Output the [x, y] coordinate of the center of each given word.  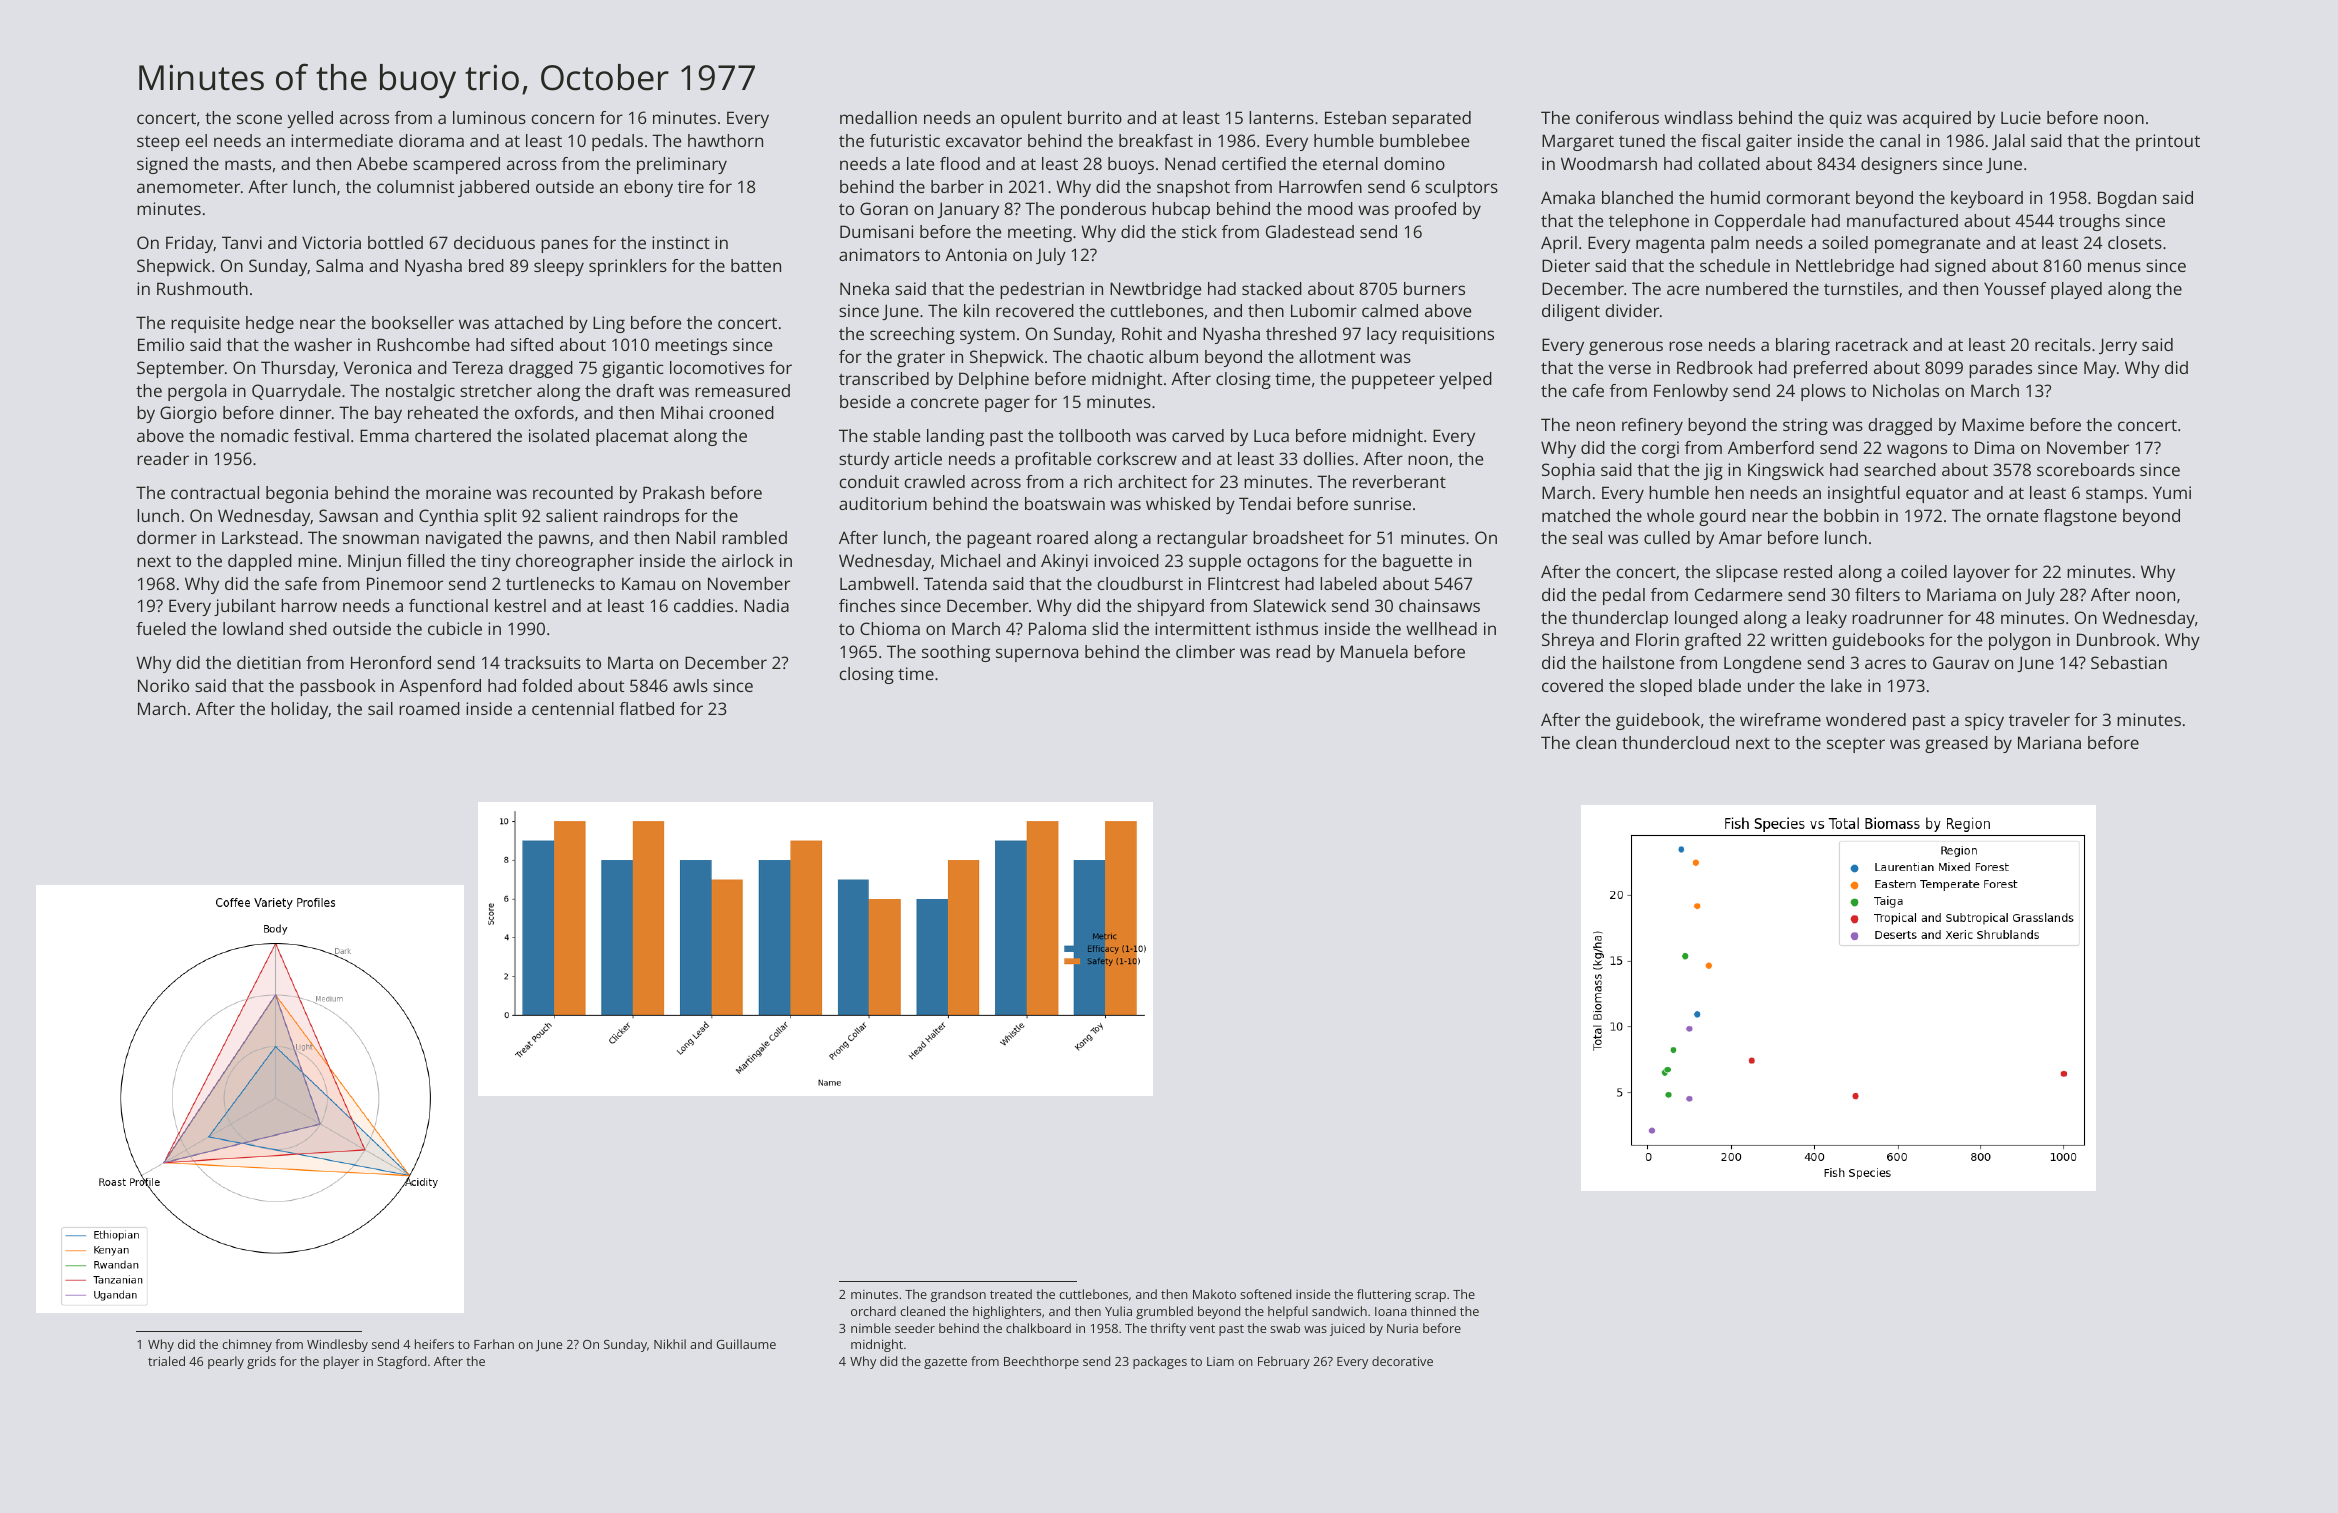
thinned [1433, 1311]
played [2076, 290]
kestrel [520, 605]
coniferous [1617, 117]
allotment [1337, 356]
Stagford [401, 1362]
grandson [958, 1295]
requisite [205, 324]
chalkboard [1038, 1328]
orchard [873, 1311]
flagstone [2080, 517]
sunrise [1382, 503]
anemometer [188, 187]
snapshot [1193, 188]
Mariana [2049, 742]
